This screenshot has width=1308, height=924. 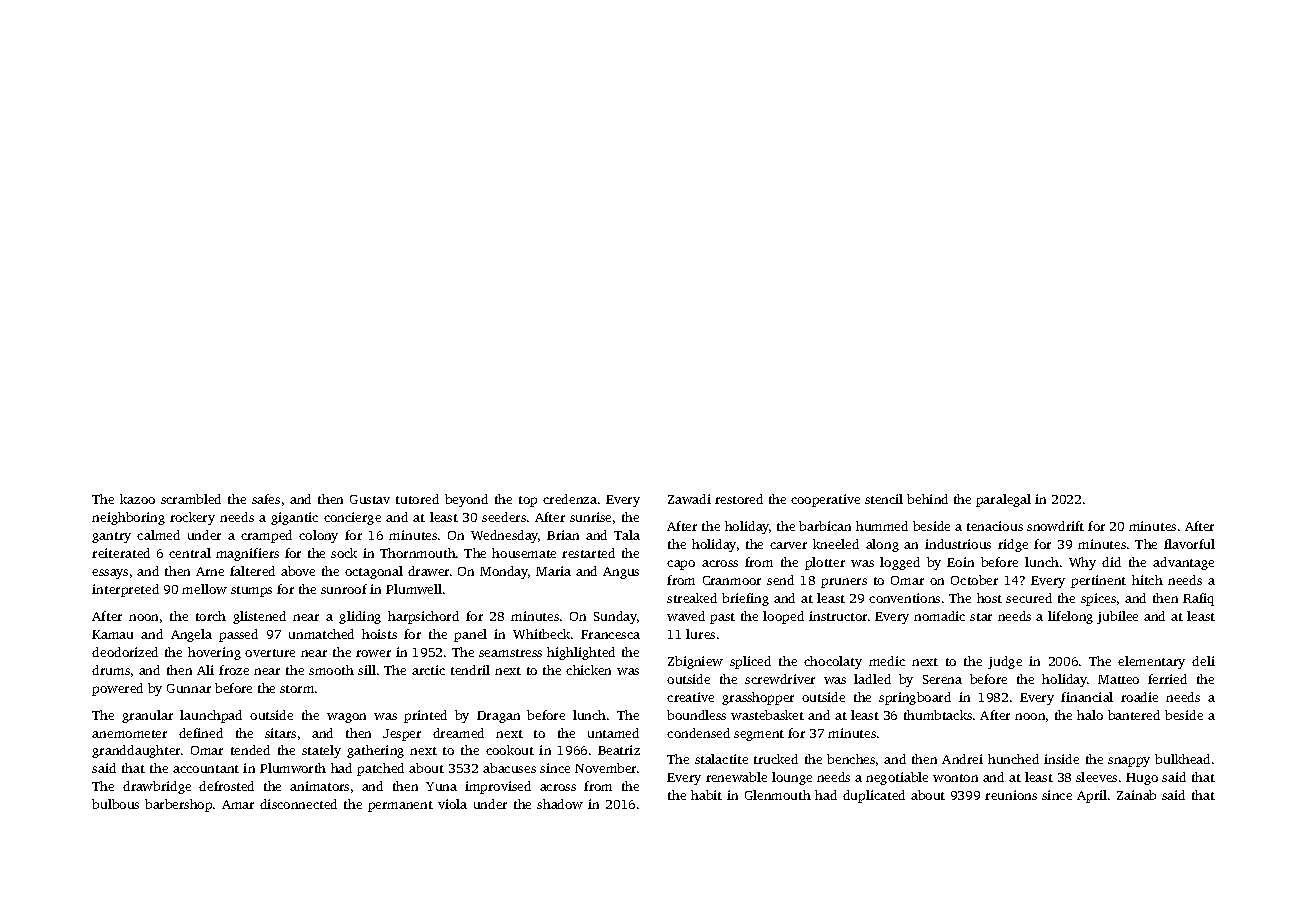 I want to click on gantry, so click(x=111, y=537).
